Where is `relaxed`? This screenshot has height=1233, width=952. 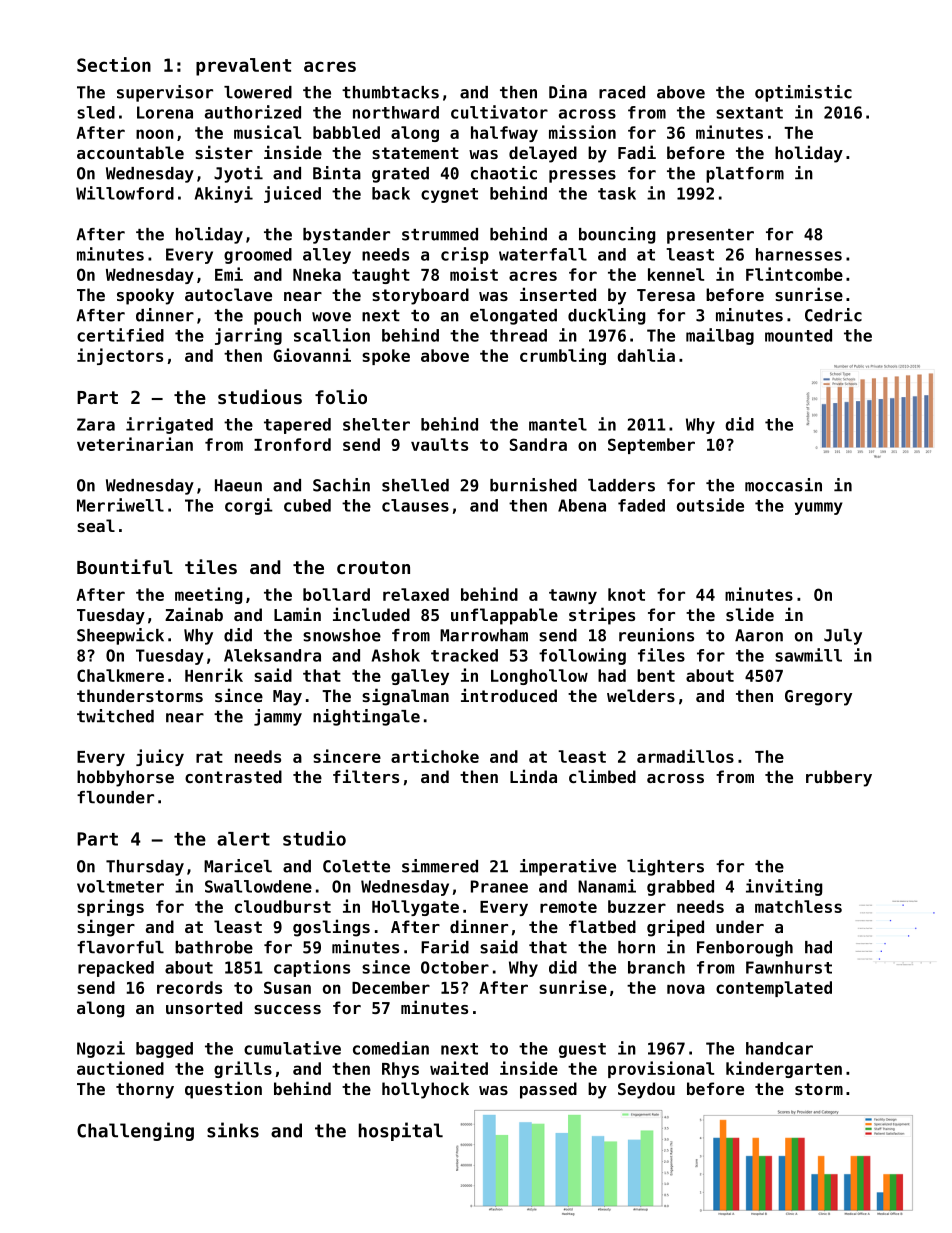 relaxed is located at coordinates (416, 594).
